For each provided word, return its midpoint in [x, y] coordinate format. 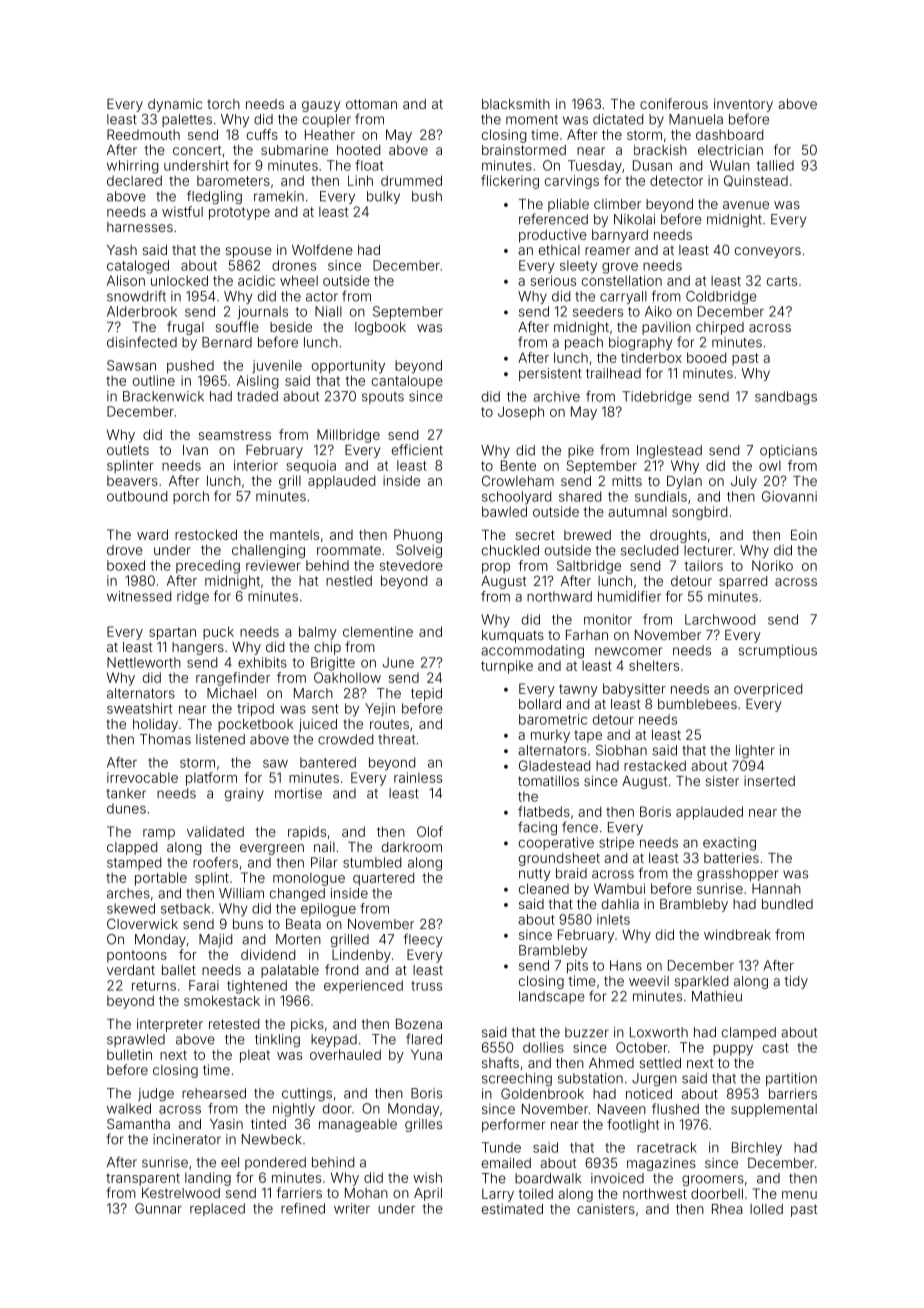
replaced [217, 1209]
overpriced [768, 690]
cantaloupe [407, 382]
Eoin [804, 535]
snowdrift [136, 296]
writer [352, 1208]
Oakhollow [347, 677]
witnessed [139, 596]
